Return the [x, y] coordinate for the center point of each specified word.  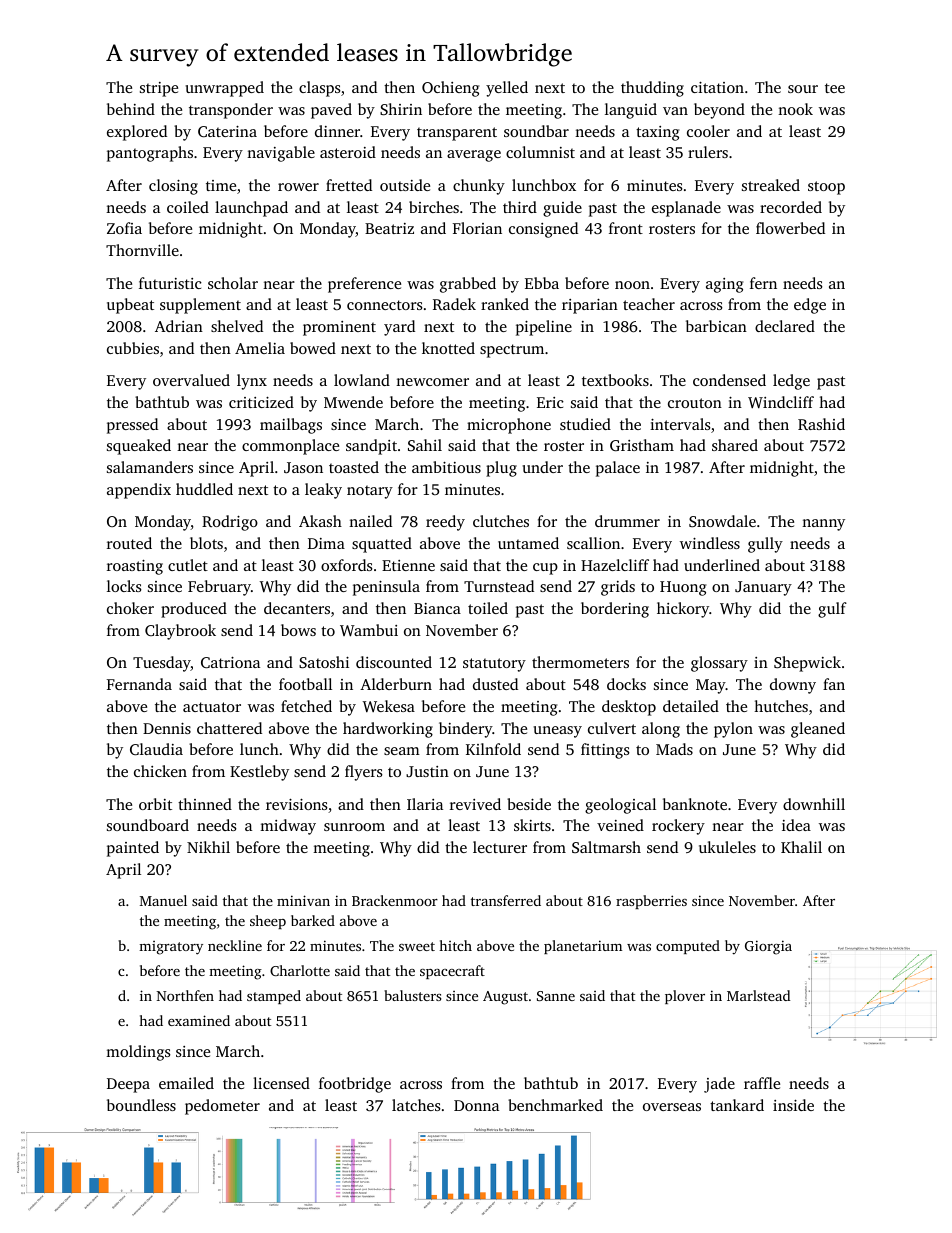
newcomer [432, 382]
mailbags [291, 426]
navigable [281, 154]
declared [785, 326]
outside [405, 185]
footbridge [355, 1085]
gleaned [818, 730]
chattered [229, 728]
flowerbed [790, 228]
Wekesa [389, 706]
